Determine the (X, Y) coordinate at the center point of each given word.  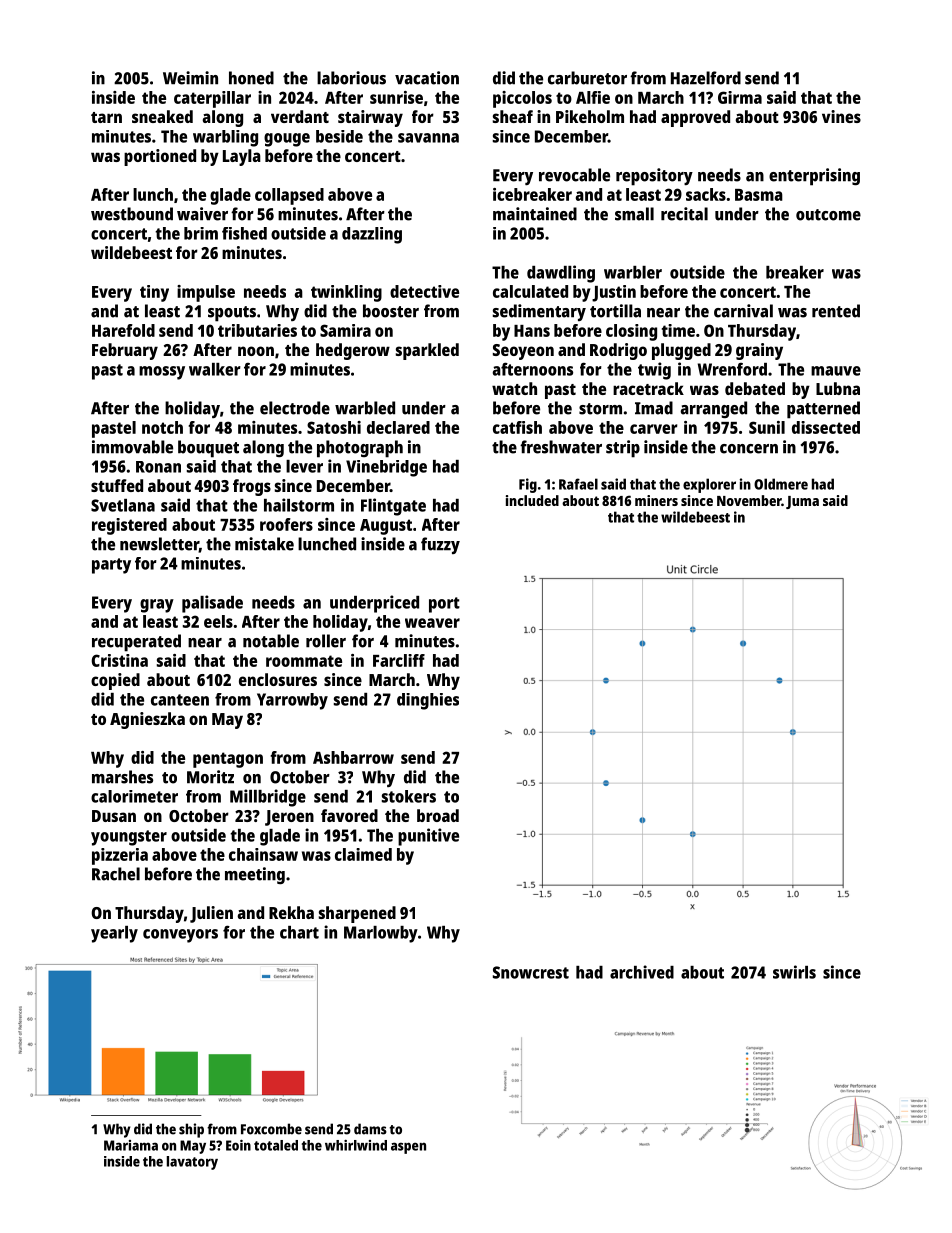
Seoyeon (523, 352)
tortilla (615, 311)
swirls (794, 972)
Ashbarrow (353, 757)
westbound (132, 214)
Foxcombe (271, 1129)
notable (271, 641)
